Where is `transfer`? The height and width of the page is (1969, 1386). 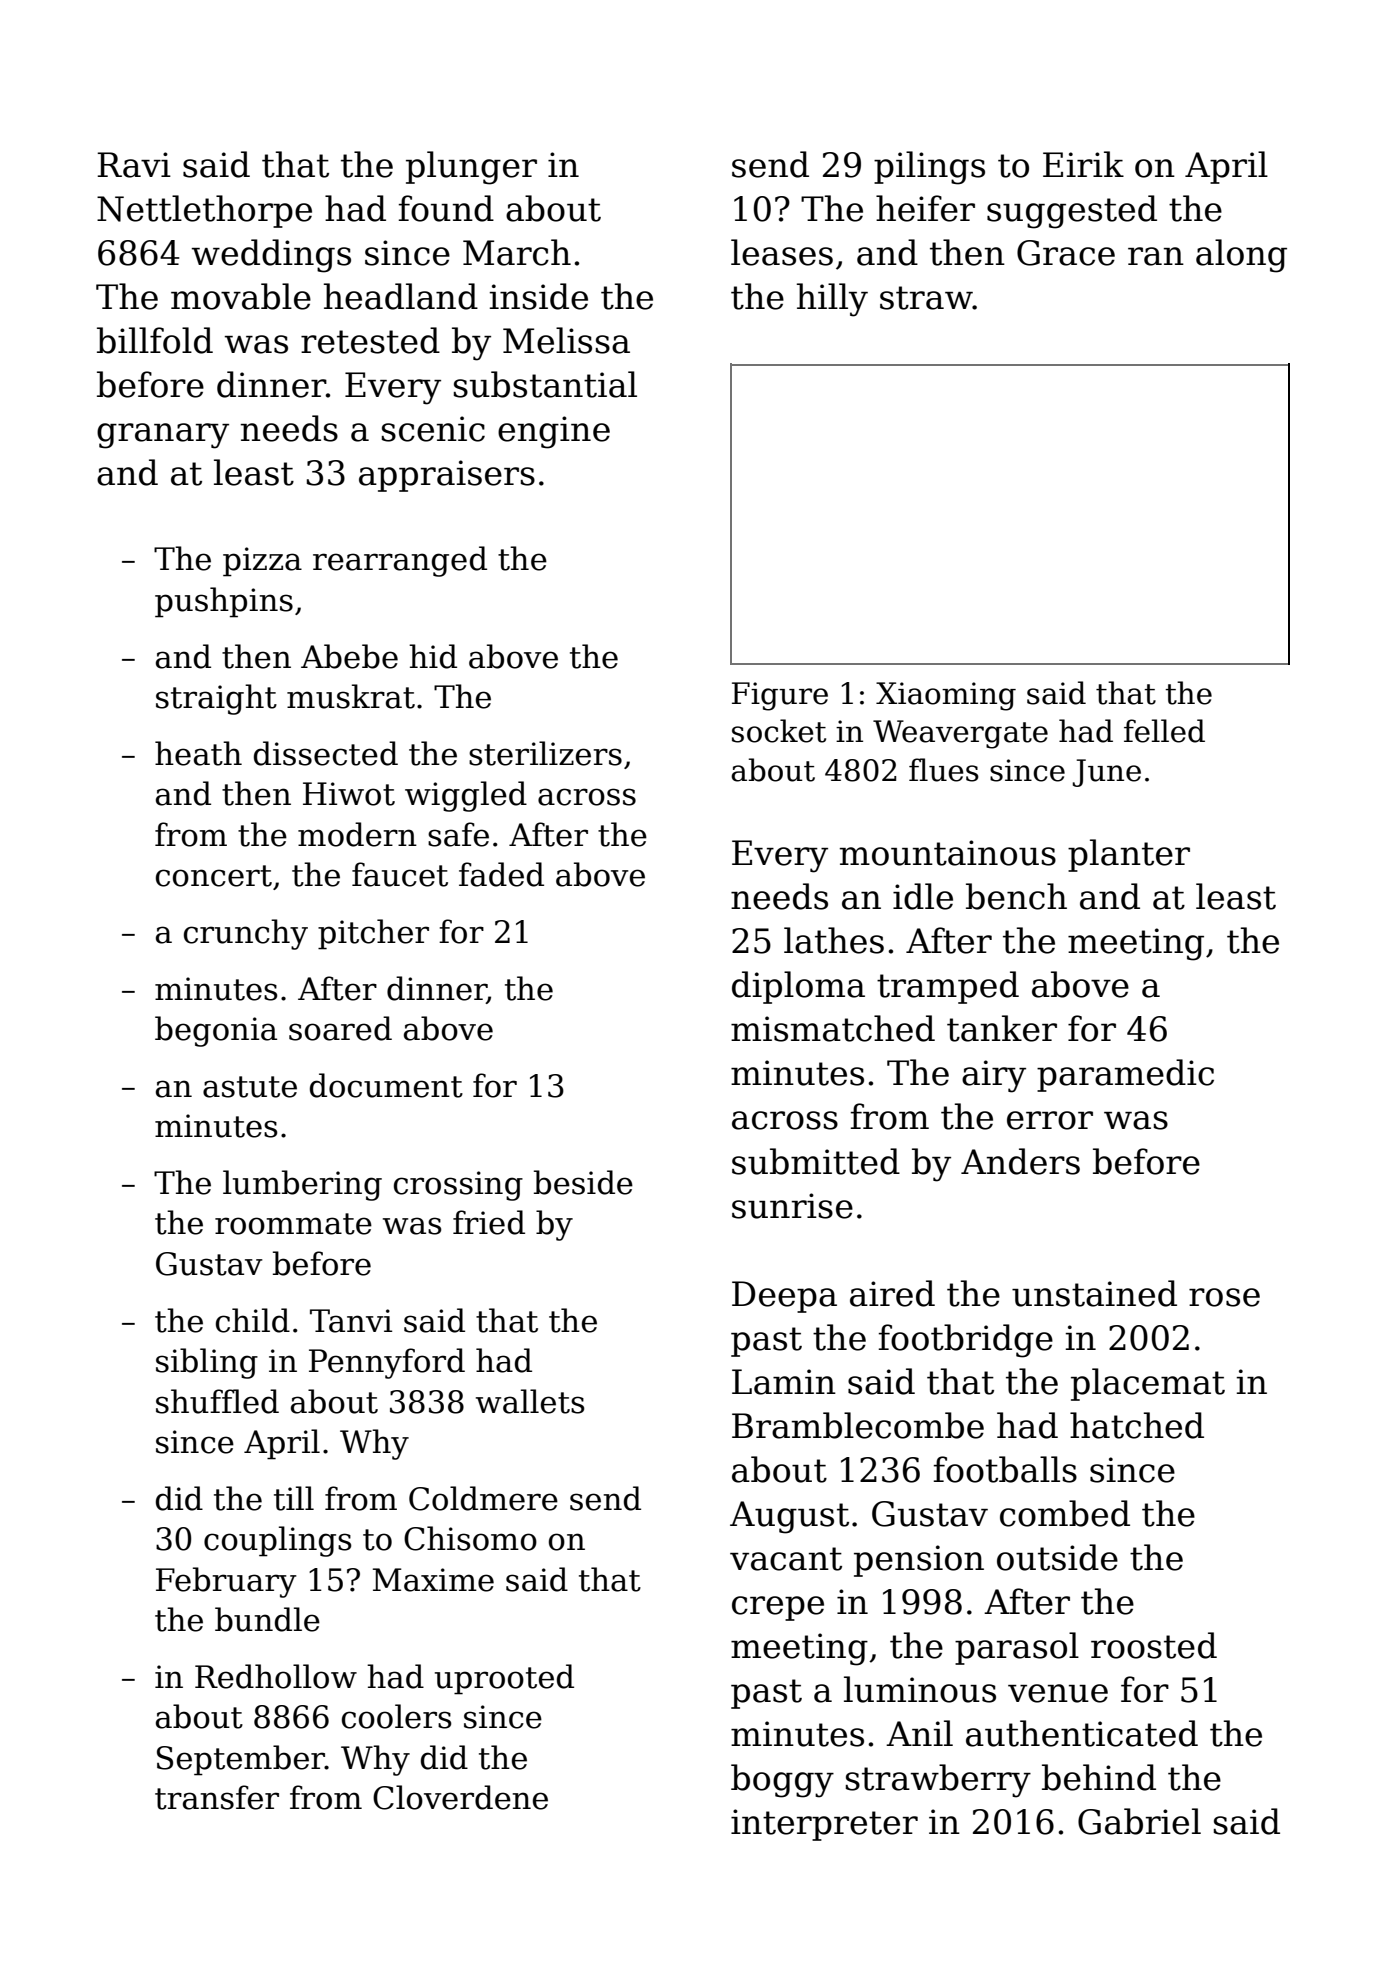
transfer is located at coordinates (217, 1797).
